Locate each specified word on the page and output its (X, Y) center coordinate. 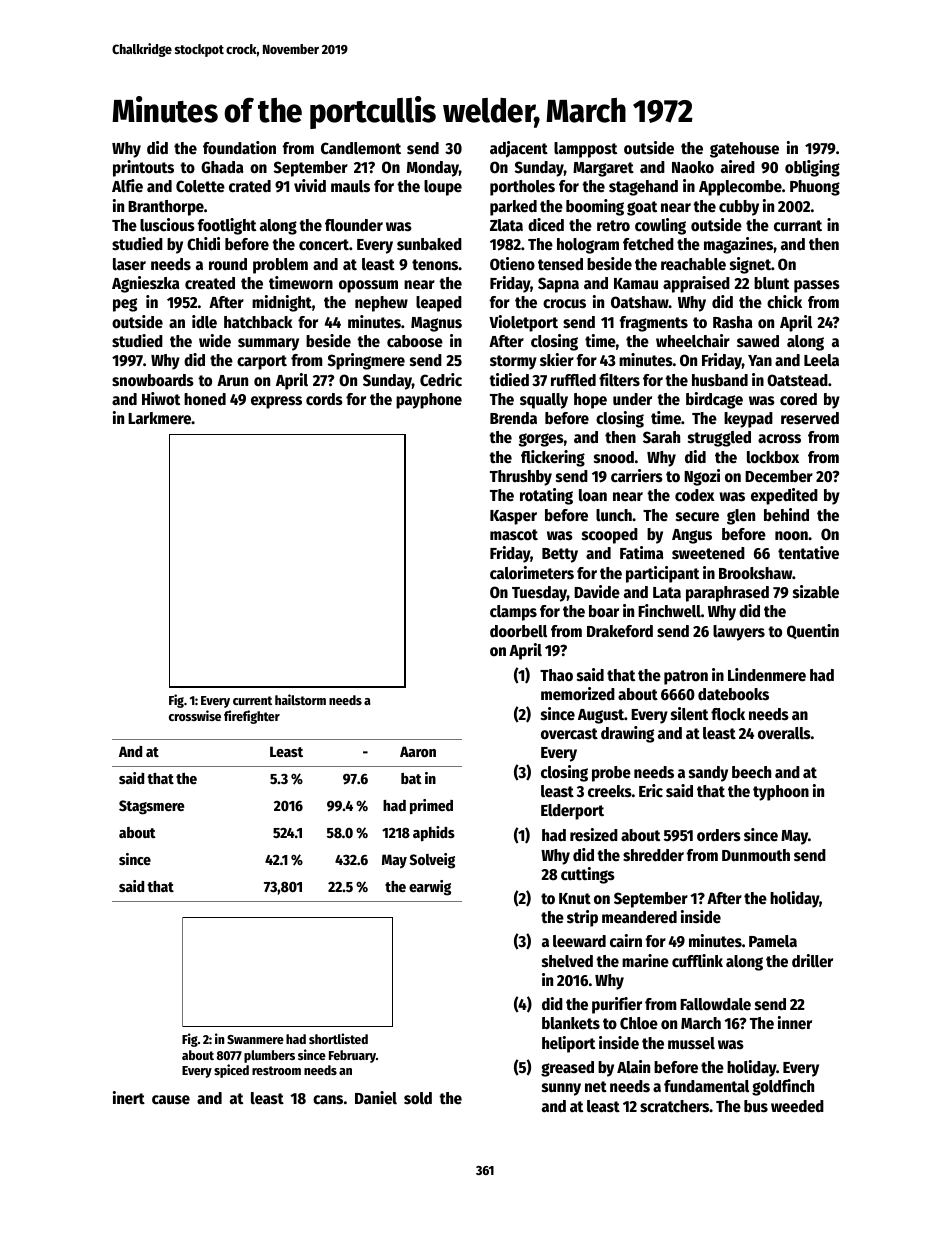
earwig (430, 888)
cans (328, 1100)
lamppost (585, 150)
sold (418, 1098)
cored (798, 399)
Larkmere (160, 418)
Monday (433, 169)
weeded (797, 1106)
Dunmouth (756, 855)
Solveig (432, 861)
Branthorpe (166, 208)
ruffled (573, 380)
